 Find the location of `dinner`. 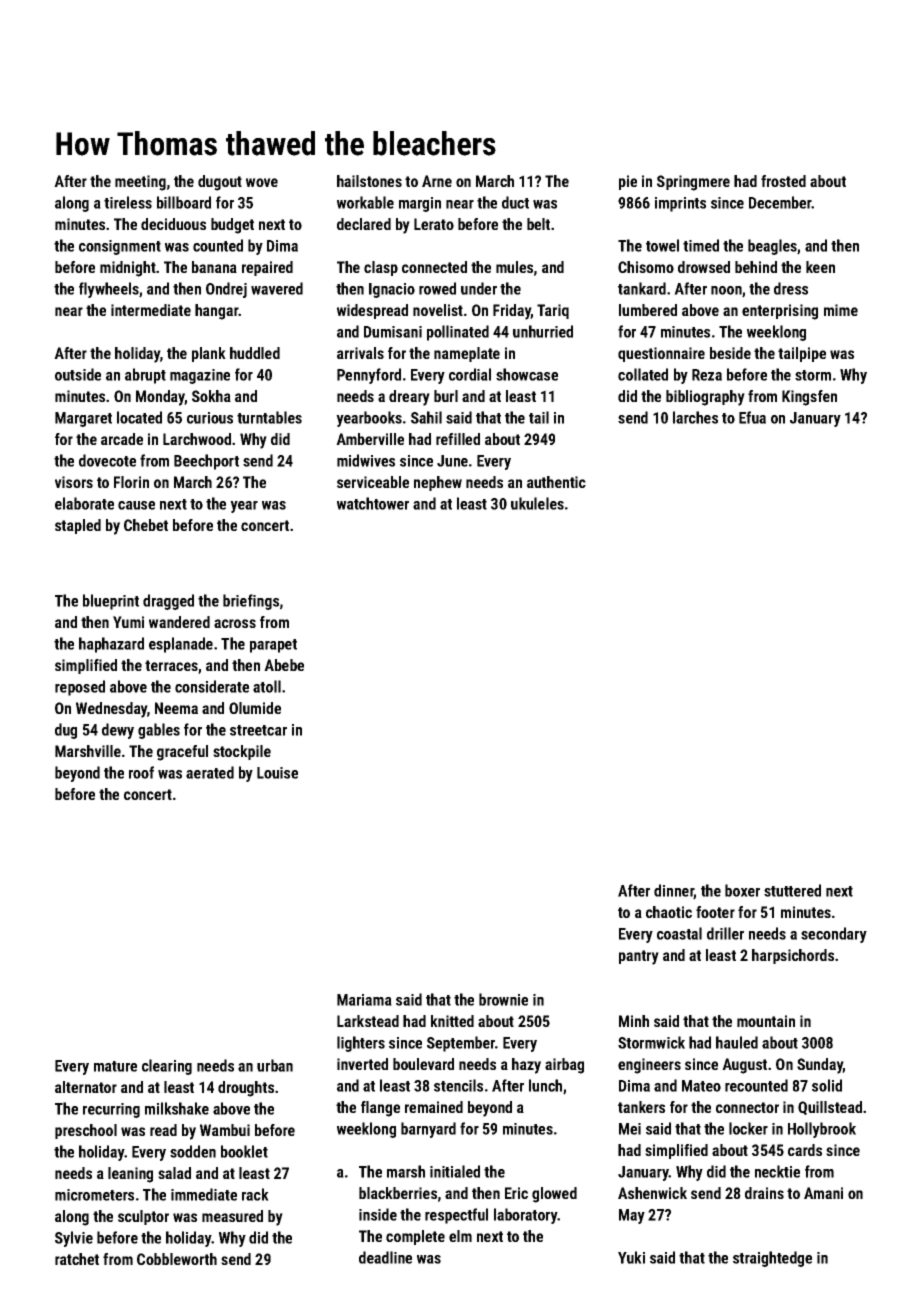

dinner is located at coordinates (674, 891).
